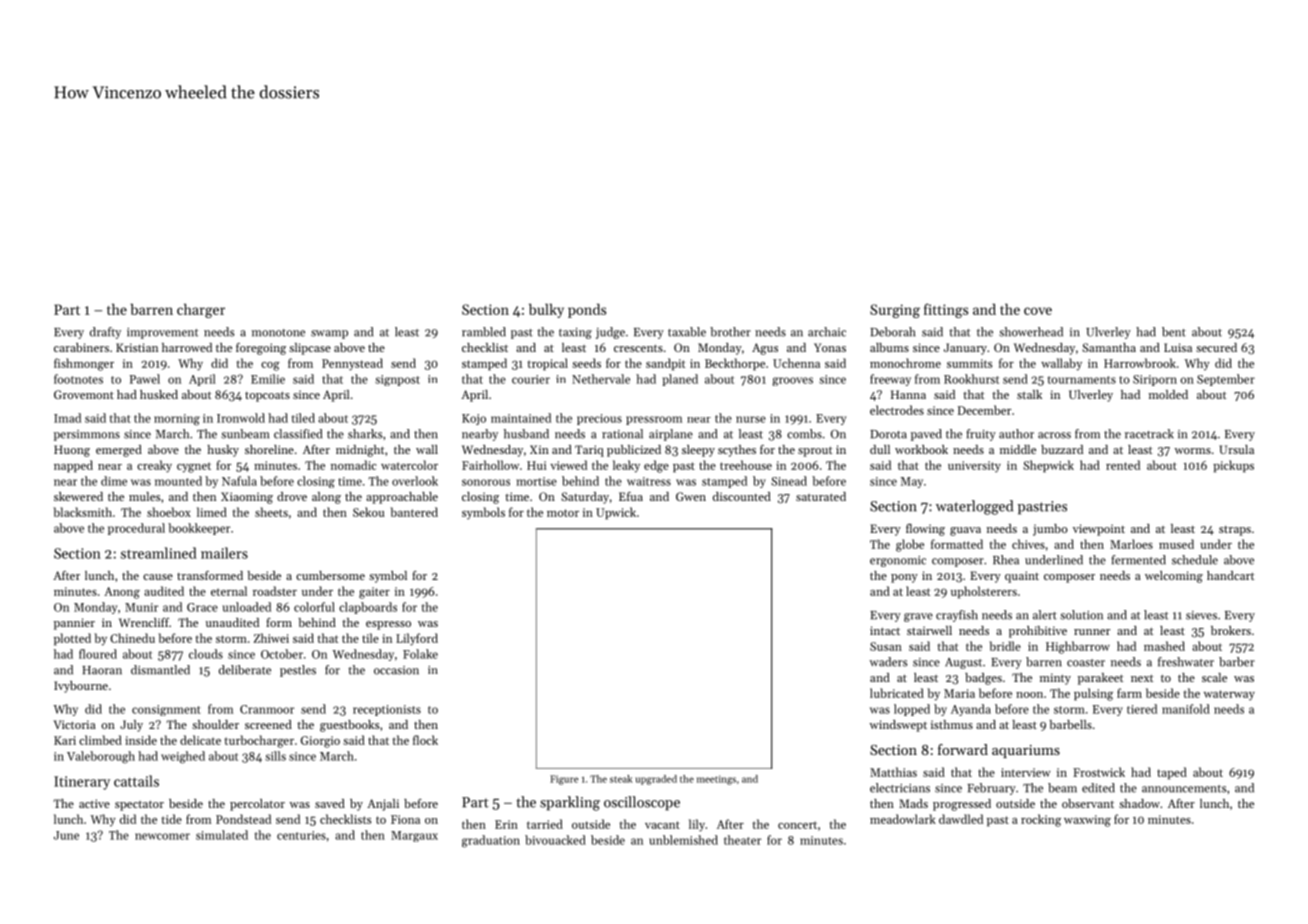 This document has height=924, width=1308. I want to click on occasion, so click(396, 670).
